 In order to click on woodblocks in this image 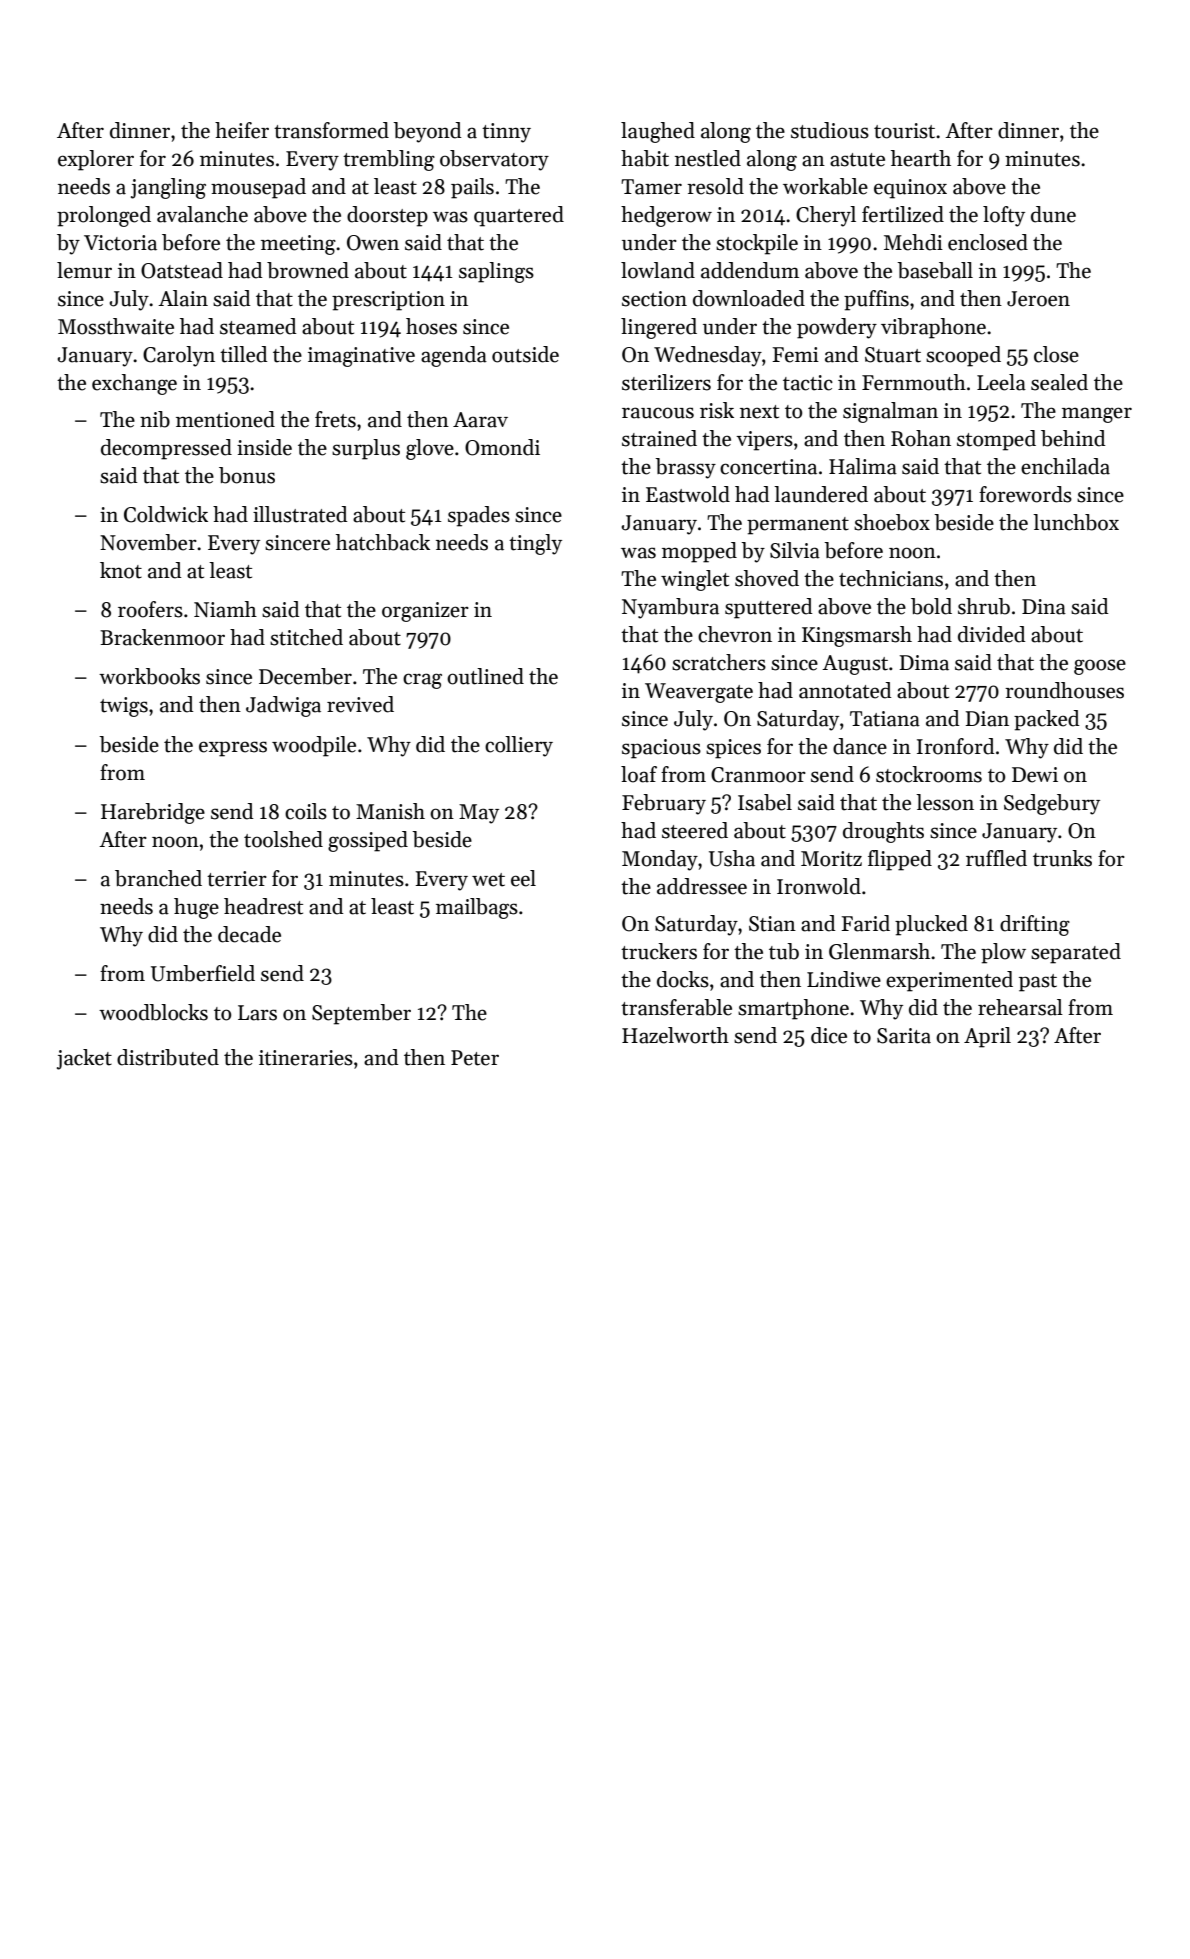, I will do `click(153, 1012)`.
